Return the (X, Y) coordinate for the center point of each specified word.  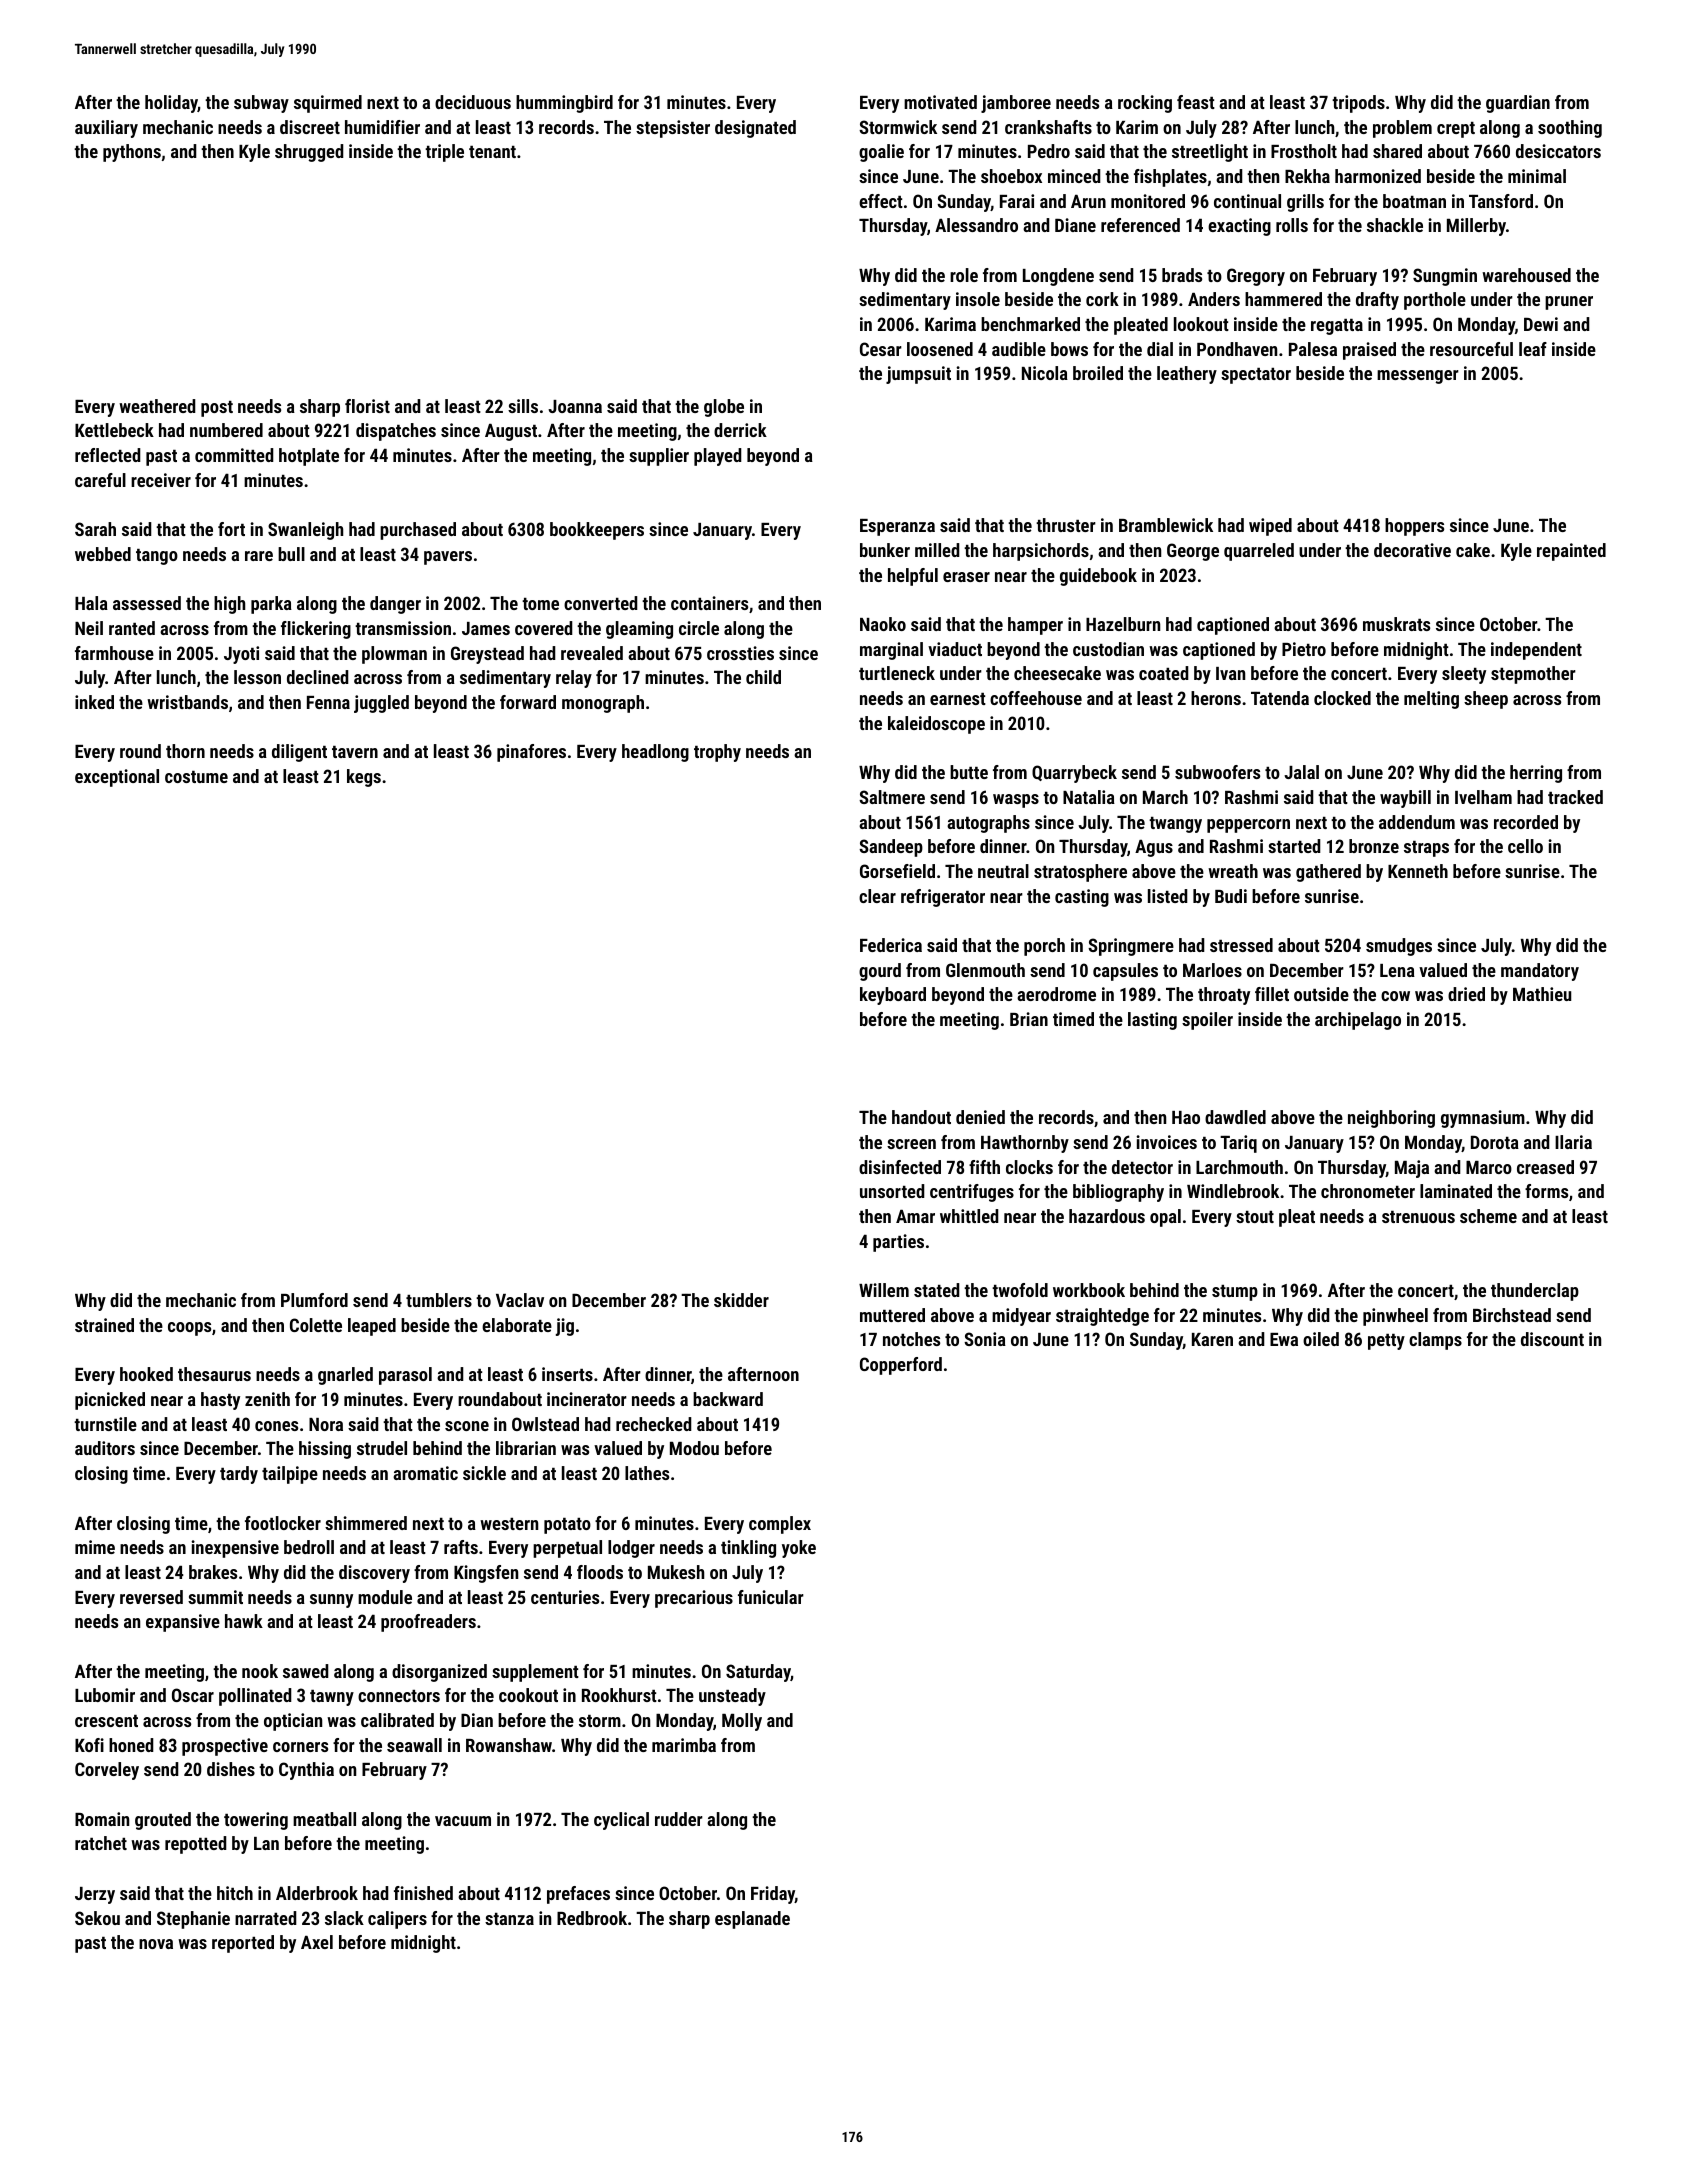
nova (156, 1944)
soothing (1570, 129)
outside (1321, 994)
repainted (1571, 552)
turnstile (105, 1424)
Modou (694, 1448)
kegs (364, 778)
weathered (157, 406)
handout (921, 1117)
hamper (1035, 626)
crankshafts (1048, 127)
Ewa (1284, 1339)
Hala (91, 603)
